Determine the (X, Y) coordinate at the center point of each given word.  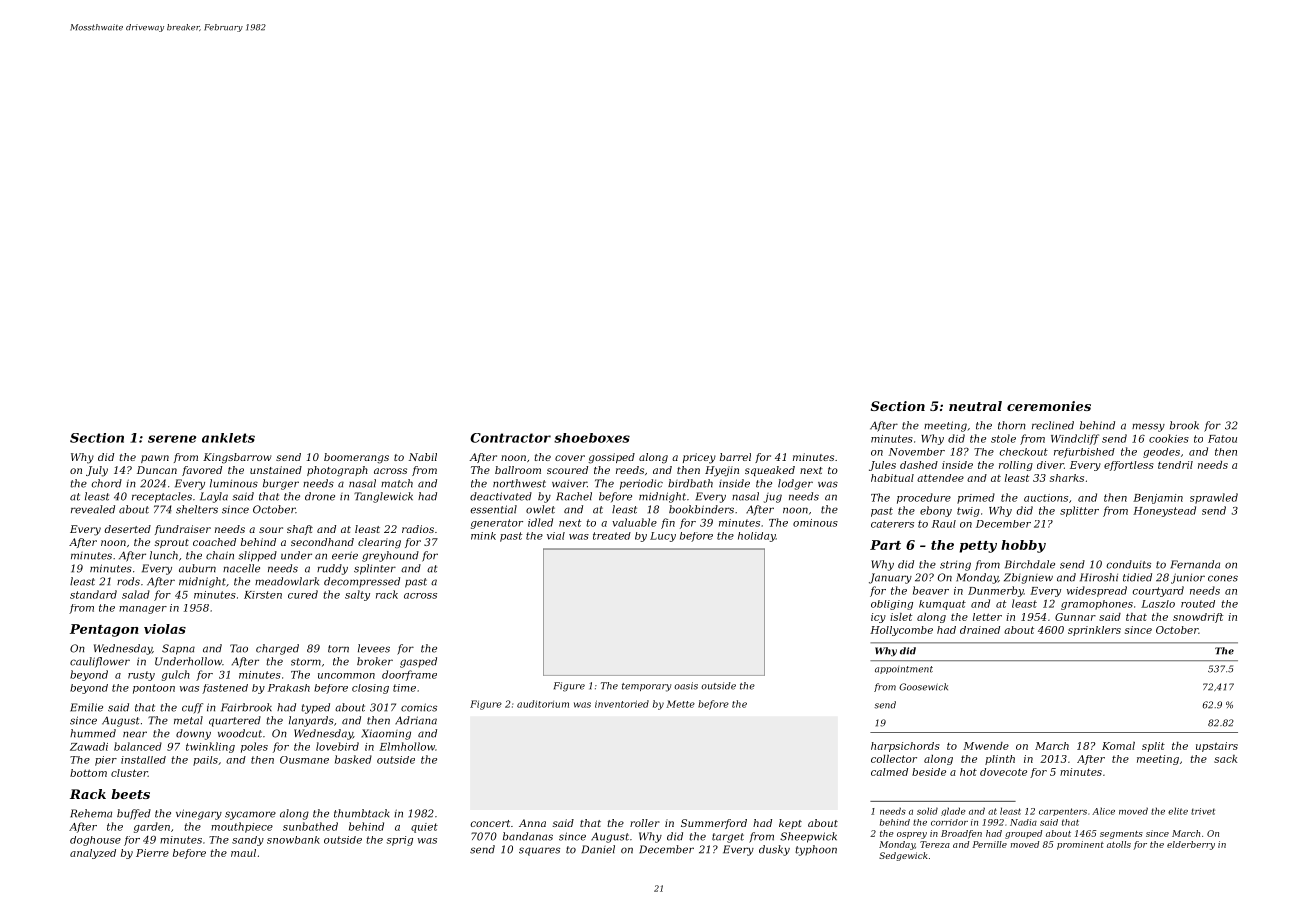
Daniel (598, 849)
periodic (641, 484)
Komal (1118, 746)
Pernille (989, 844)
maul (243, 853)
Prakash (289, 688)
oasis (686, 686)
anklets (228, 438)
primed (976, 498)
